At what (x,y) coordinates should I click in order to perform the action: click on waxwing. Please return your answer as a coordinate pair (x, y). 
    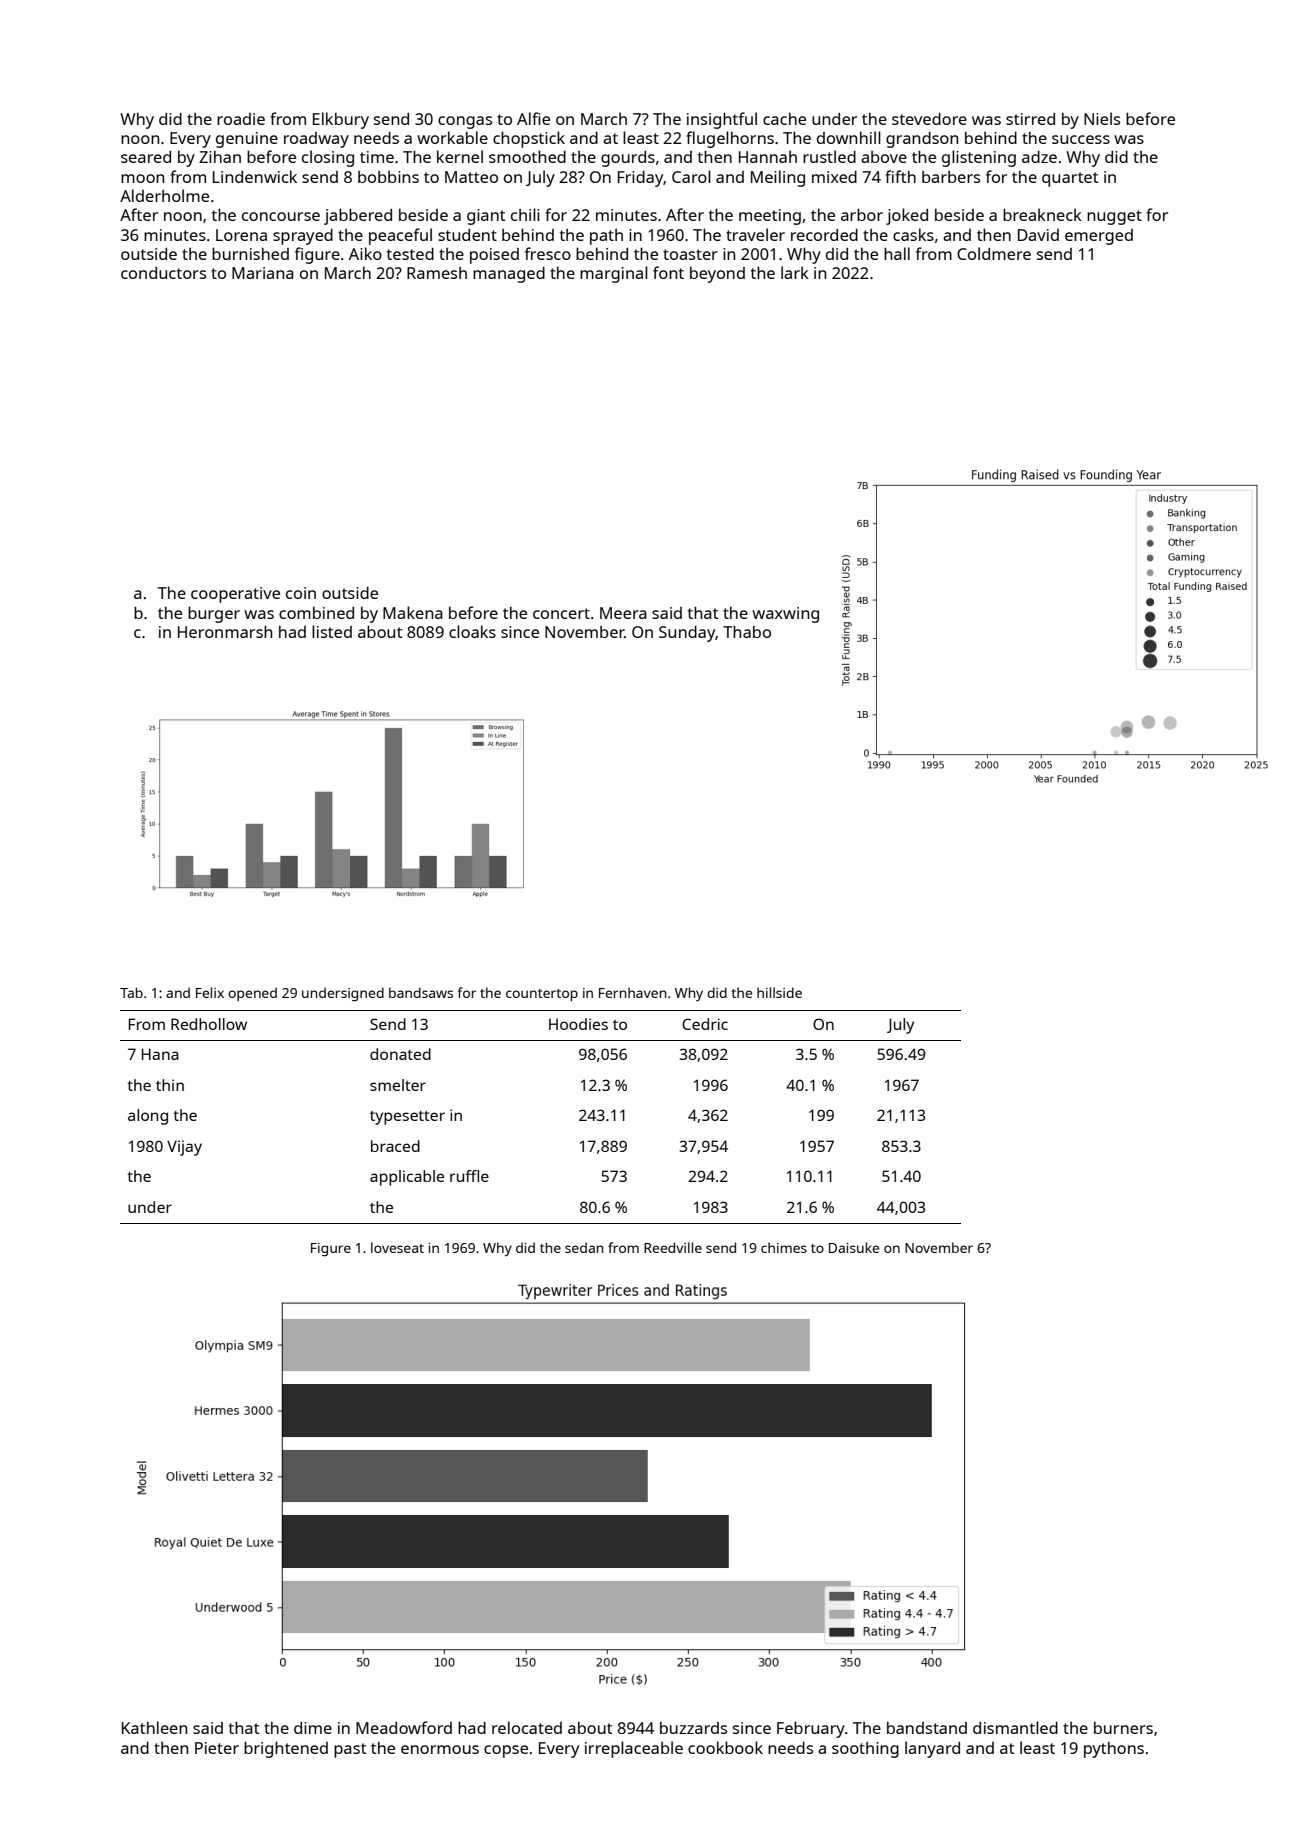
    Looking at the image, I should click on (785, 615).
